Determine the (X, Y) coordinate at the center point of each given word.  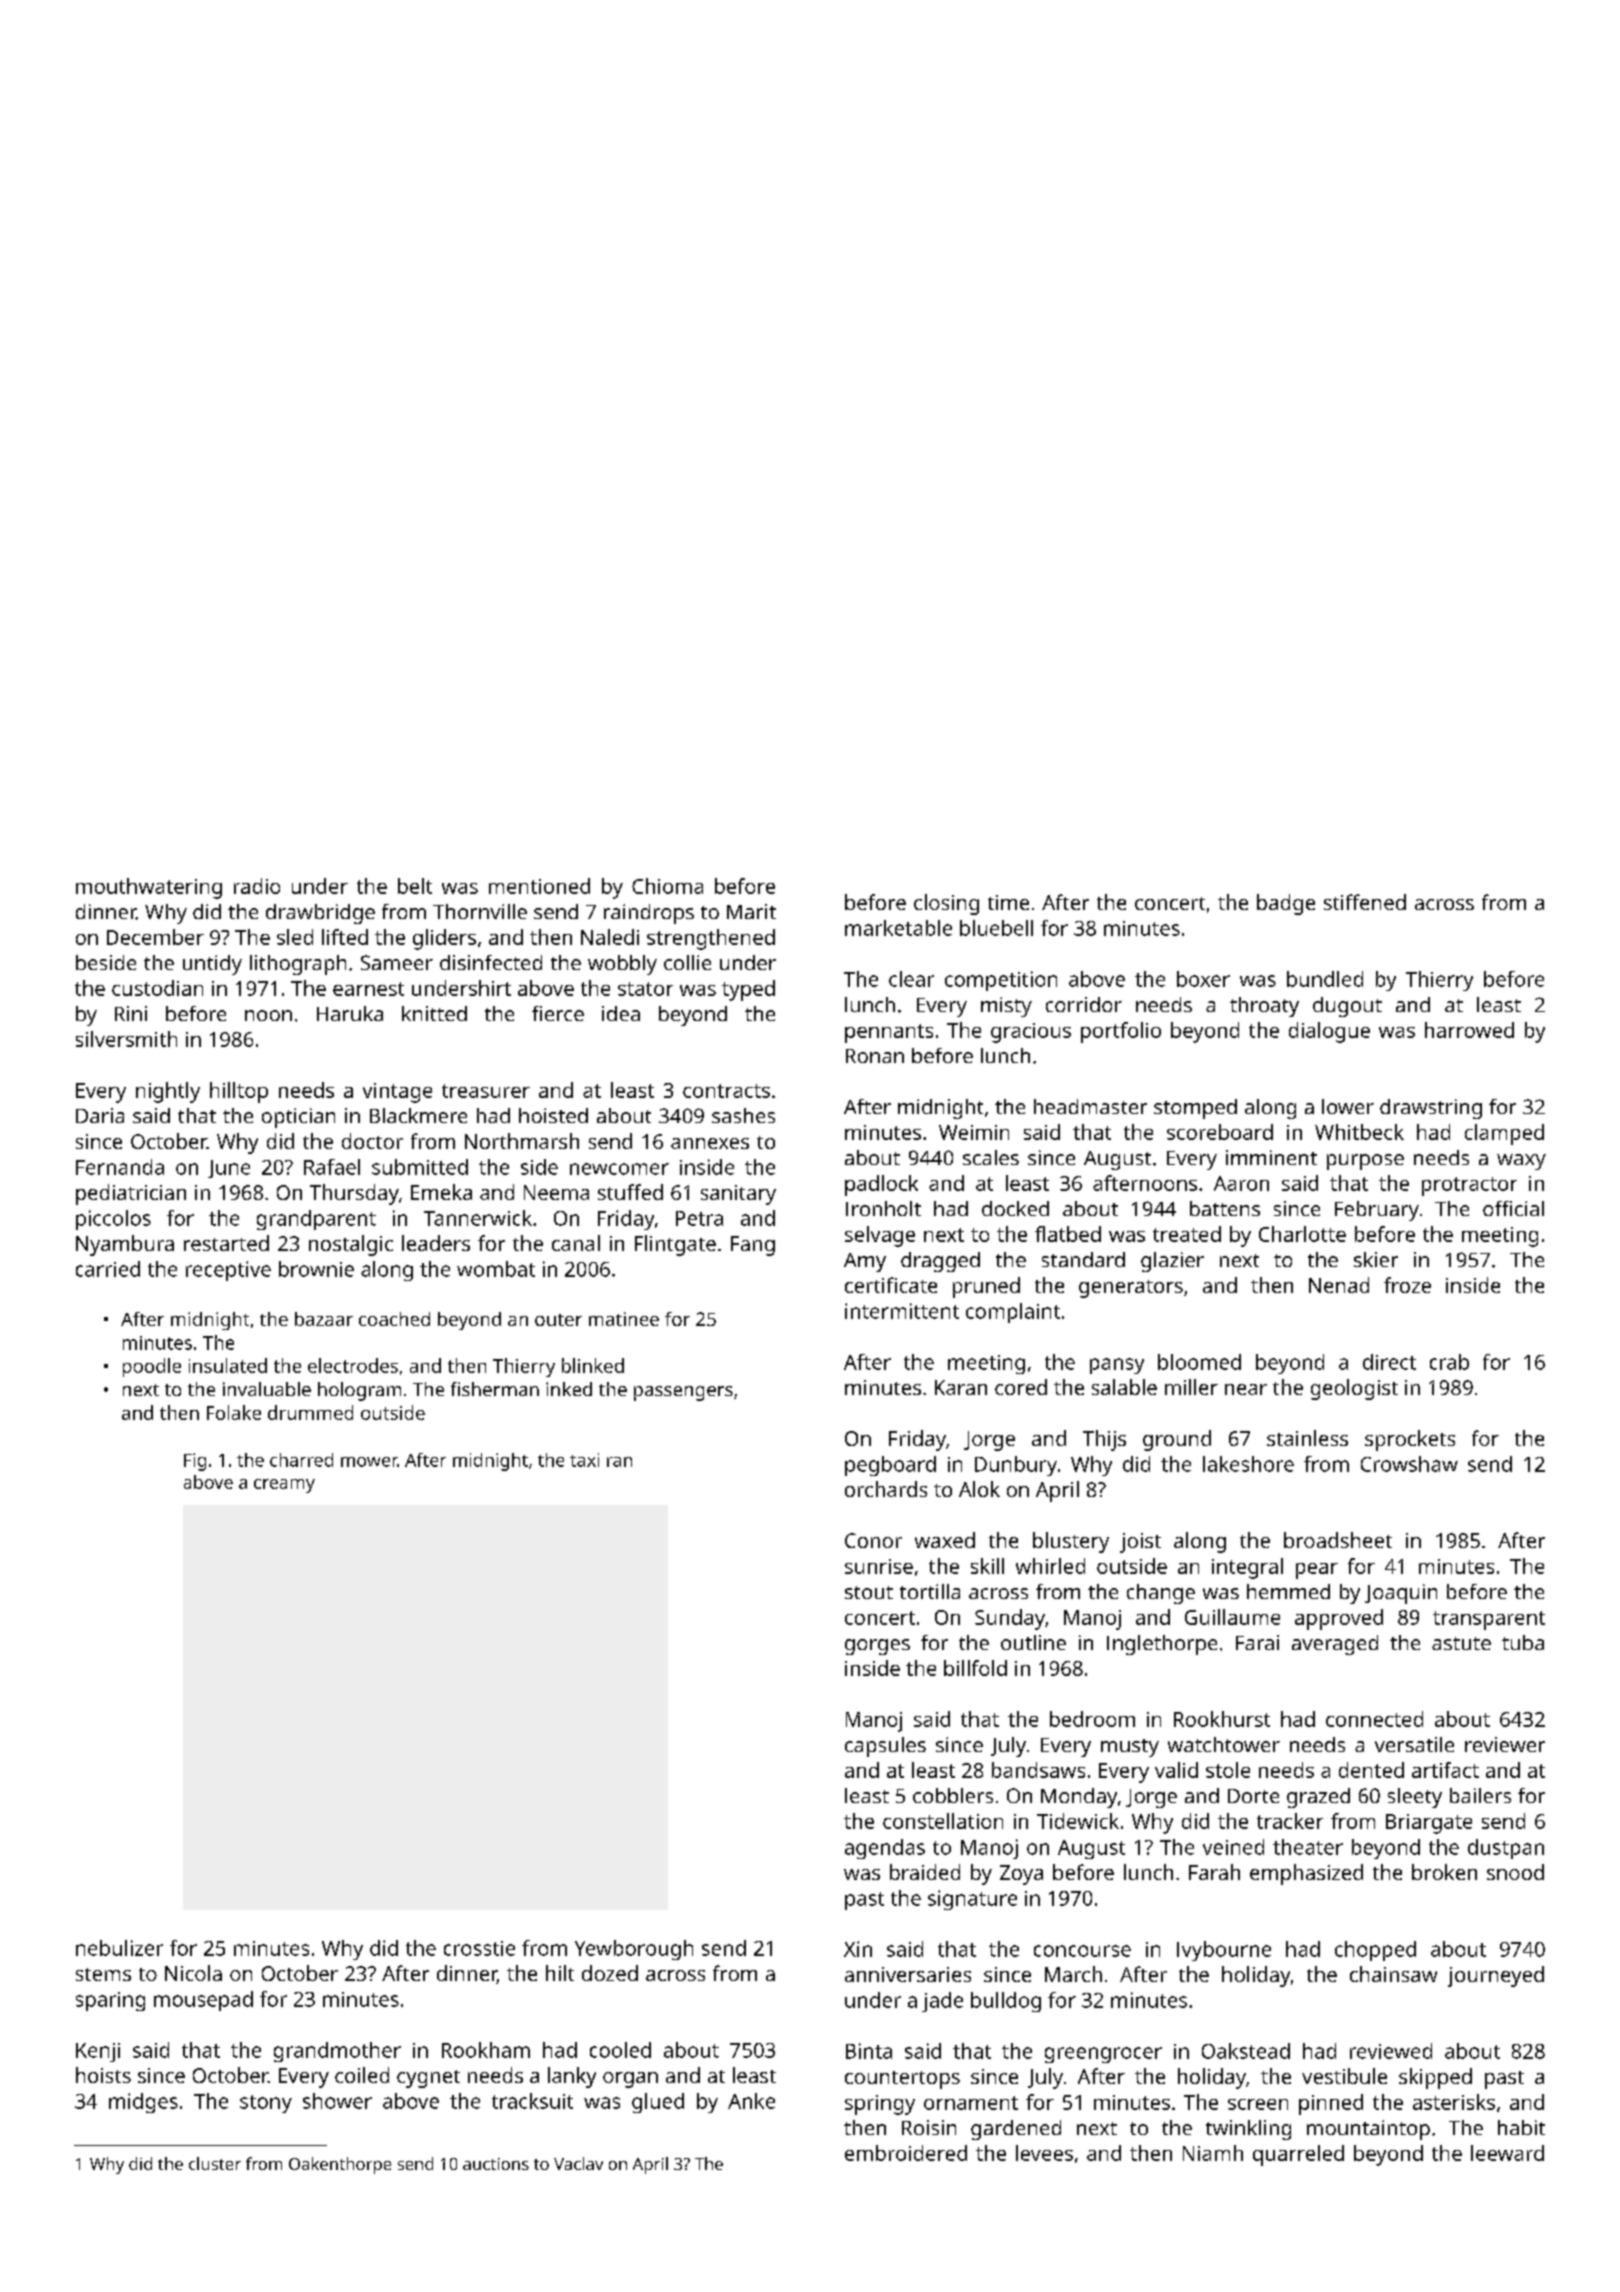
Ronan (875, 1056)
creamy (284, 1486)
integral (1247, 1568)
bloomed (1199, 1362)
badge (1286, 904)
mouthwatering (149, 888)
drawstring (1431, 1109)
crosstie (479, 1948)
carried (108, 1269)
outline (1033, 1642)
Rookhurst (1222, 1719)
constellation (943, 1821)
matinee (624, 1319)
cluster (215, 2163)
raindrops (649, 914)
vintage (397, 1093)
